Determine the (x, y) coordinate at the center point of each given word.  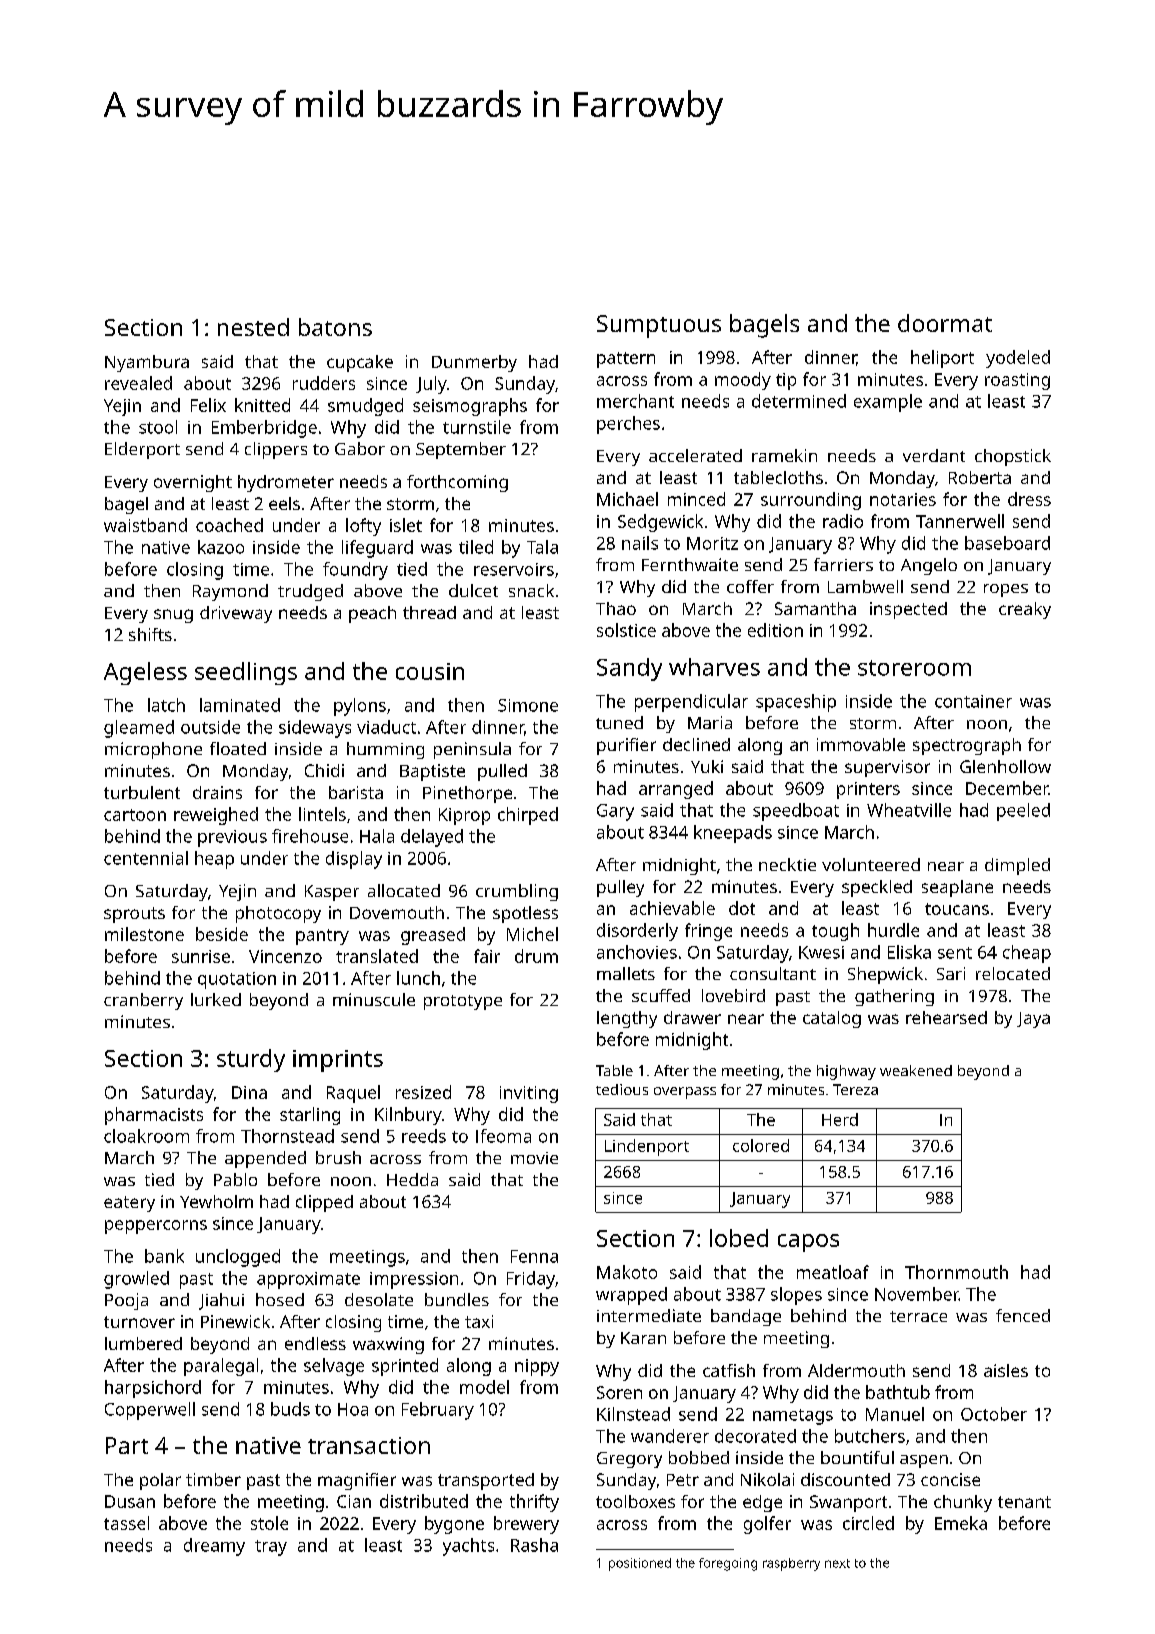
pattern (626, 360)
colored (761, 1145)
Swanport (848, 1503)
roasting (1017, 381)
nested (253, 327)
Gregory (629, 1460)
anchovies (637, 952)
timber (213, 1479)
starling (310, 1116)
